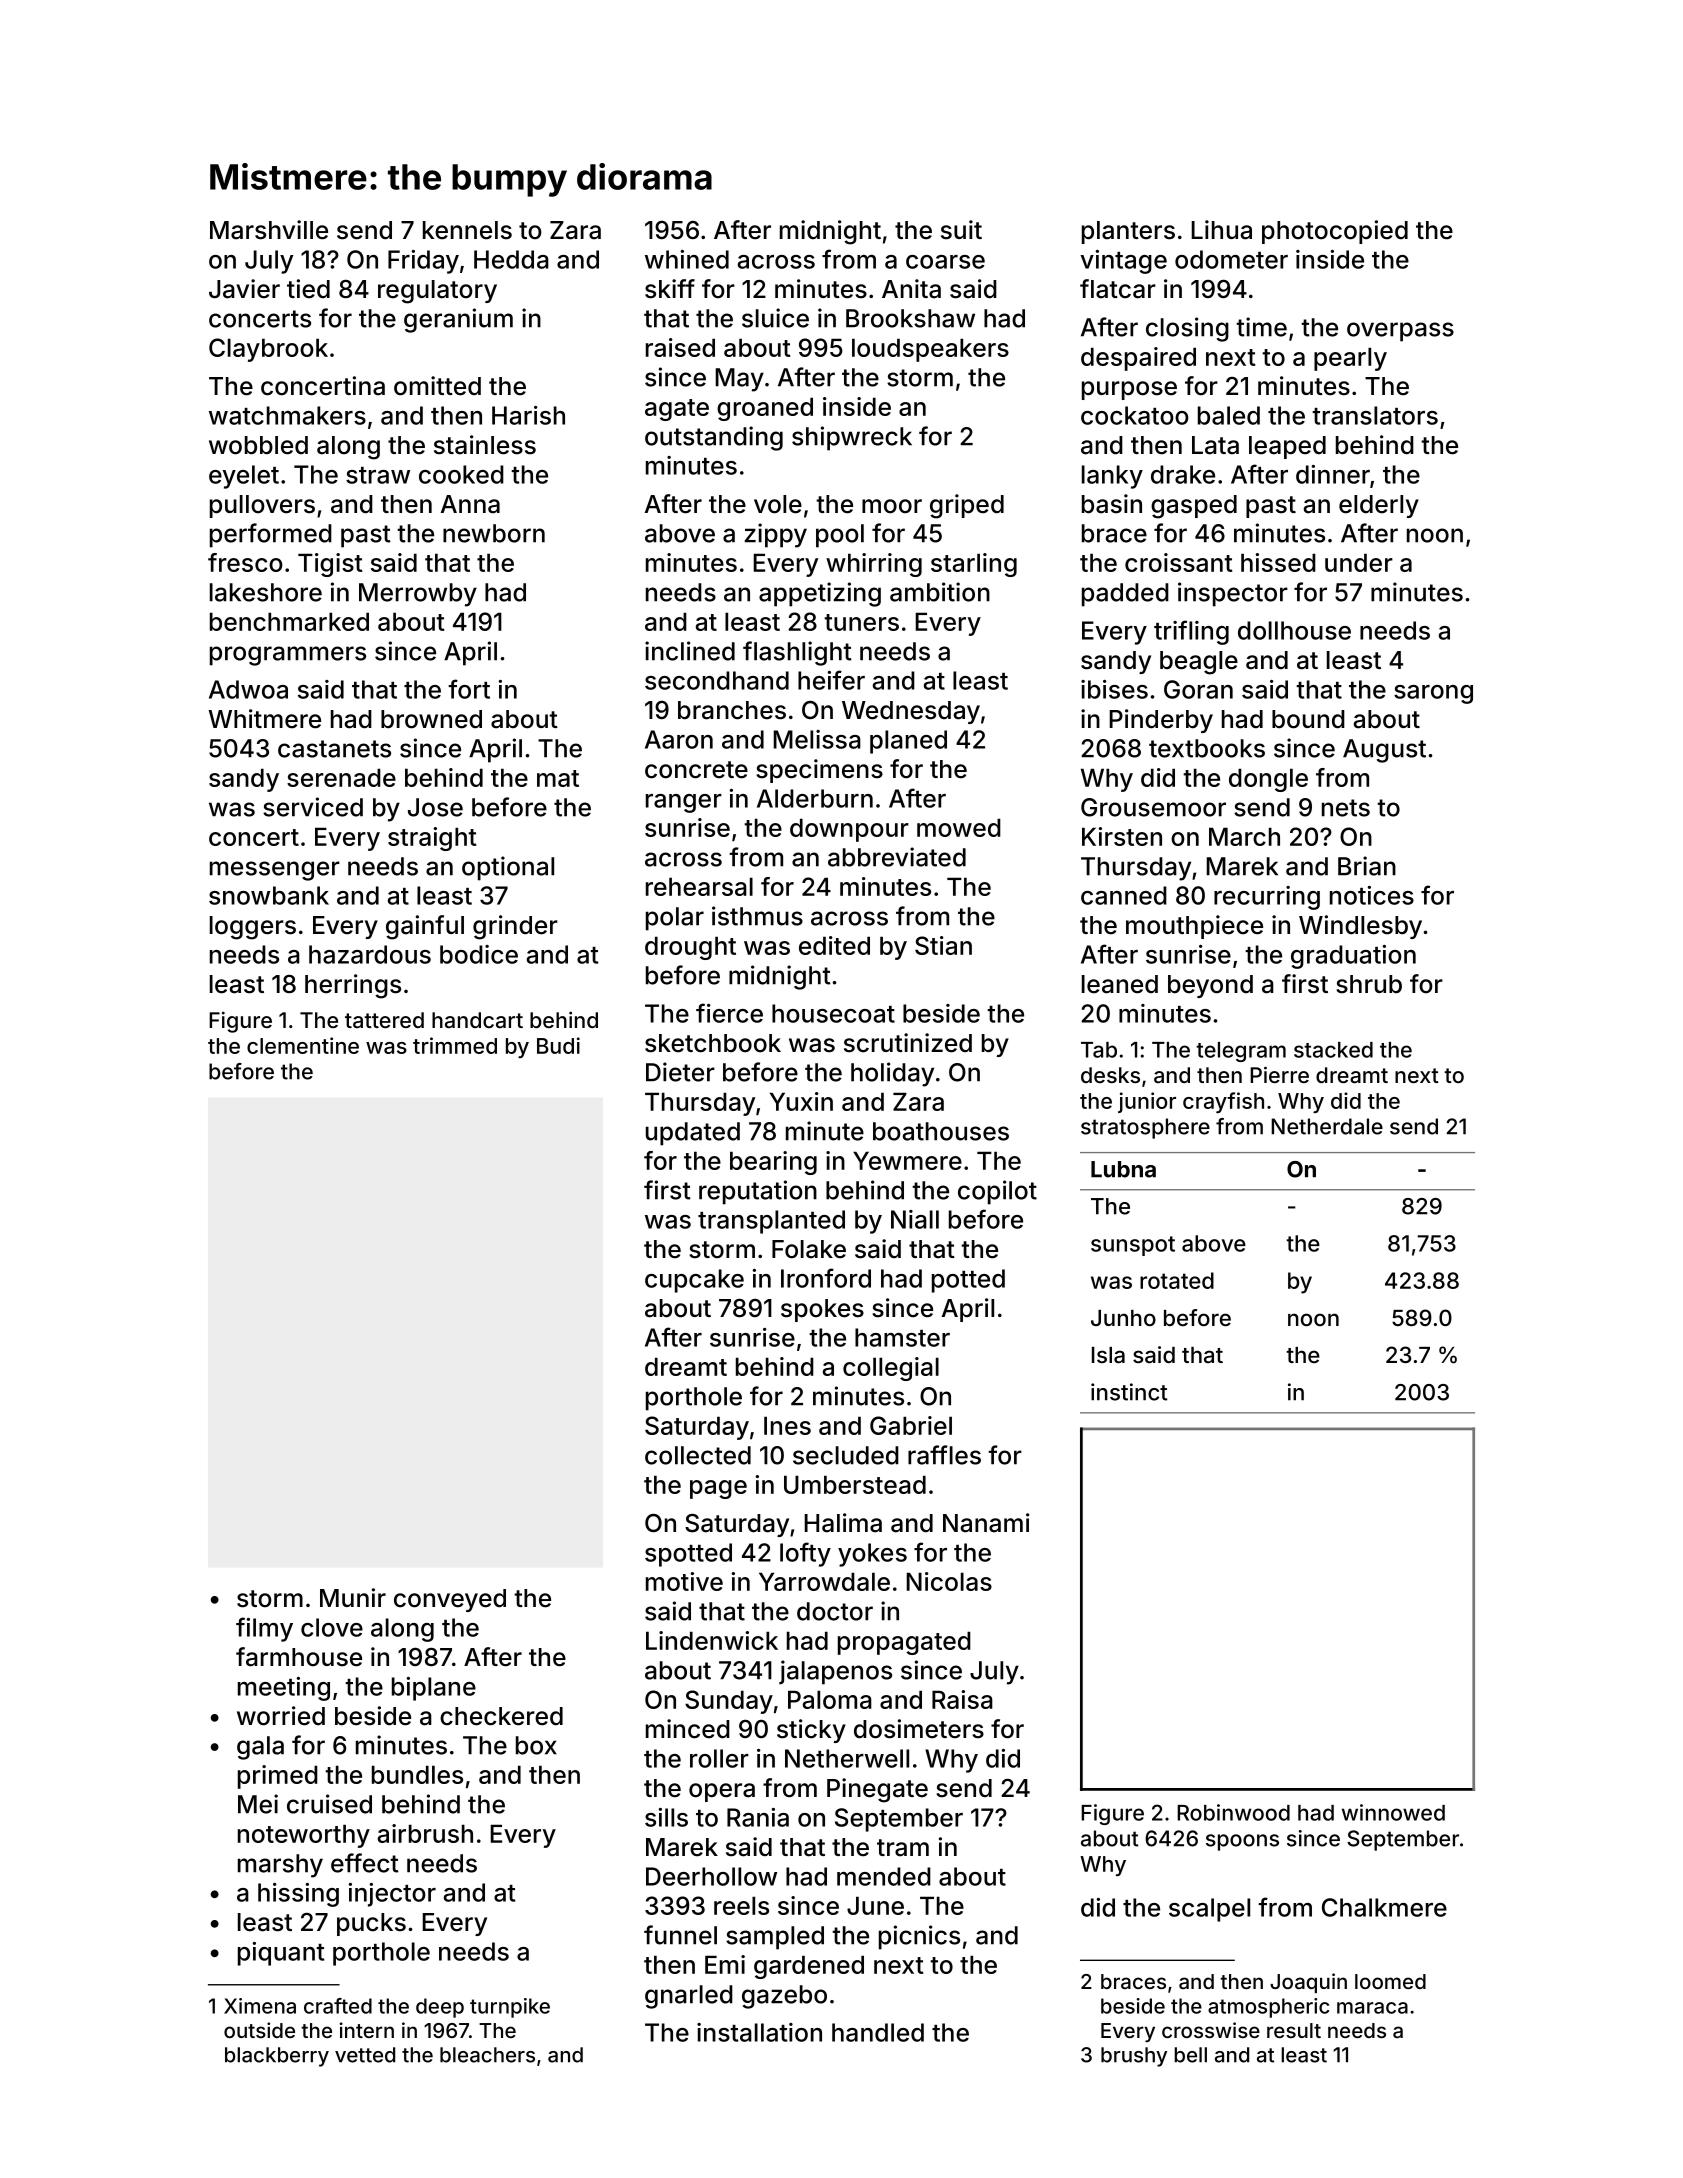  What do you see at coordinates (962, 1699) in the screenshot?
I see `Raisa` at bounding box center [962, 1699].
